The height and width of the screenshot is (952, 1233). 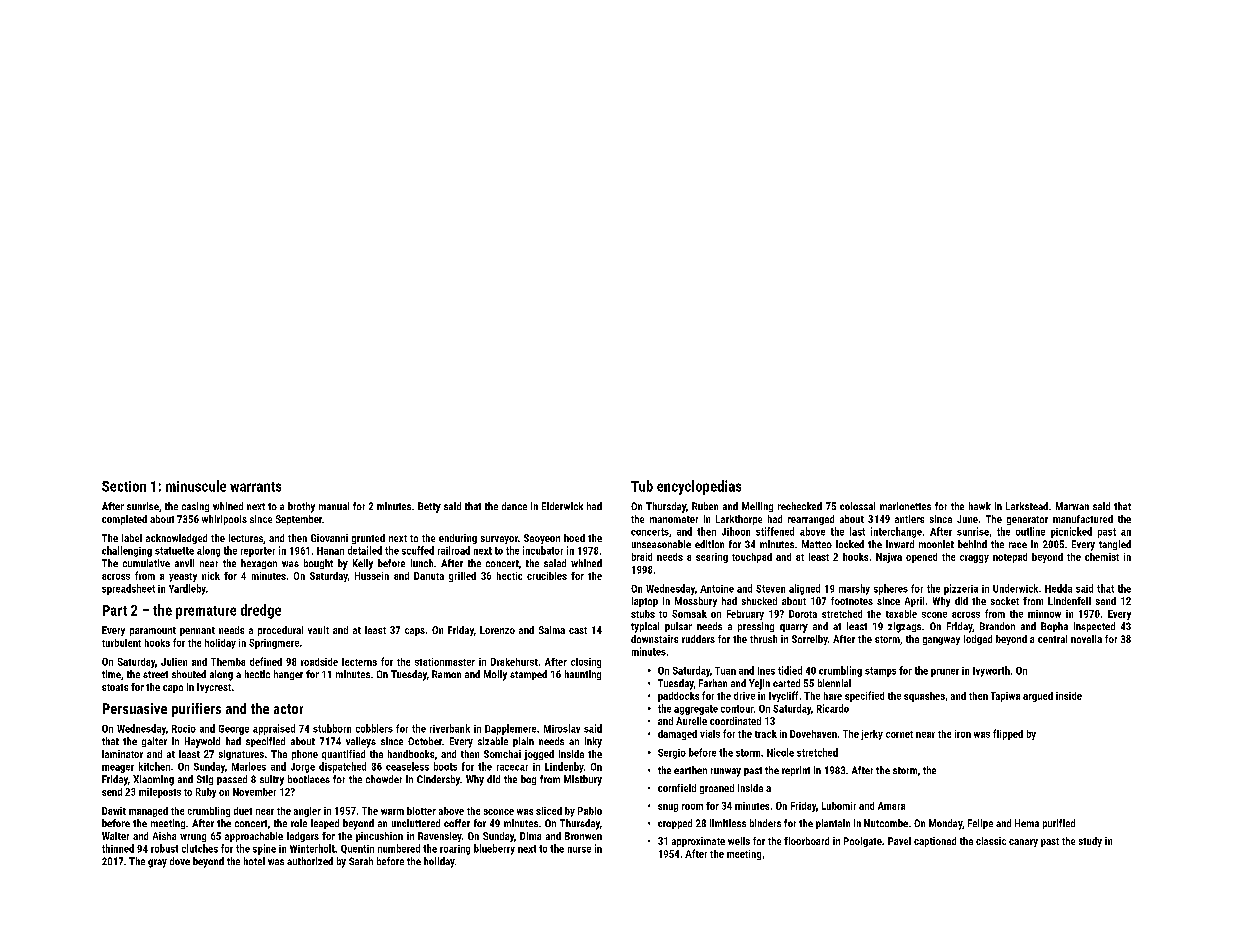 I want to click on Part, so click(x=115, y=610).
